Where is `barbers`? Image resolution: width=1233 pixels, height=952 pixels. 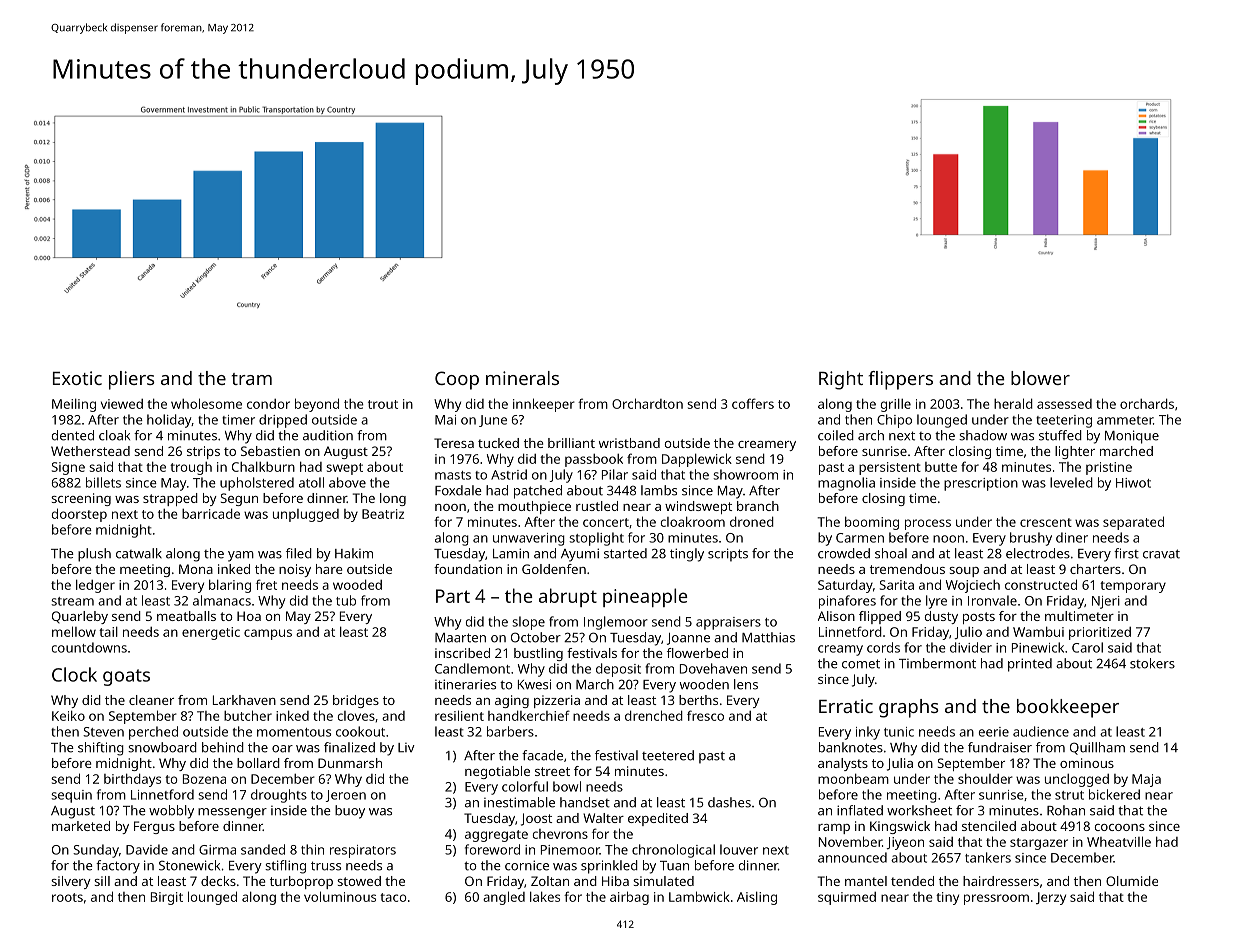 barbers is located at coordinates (510, 731).
